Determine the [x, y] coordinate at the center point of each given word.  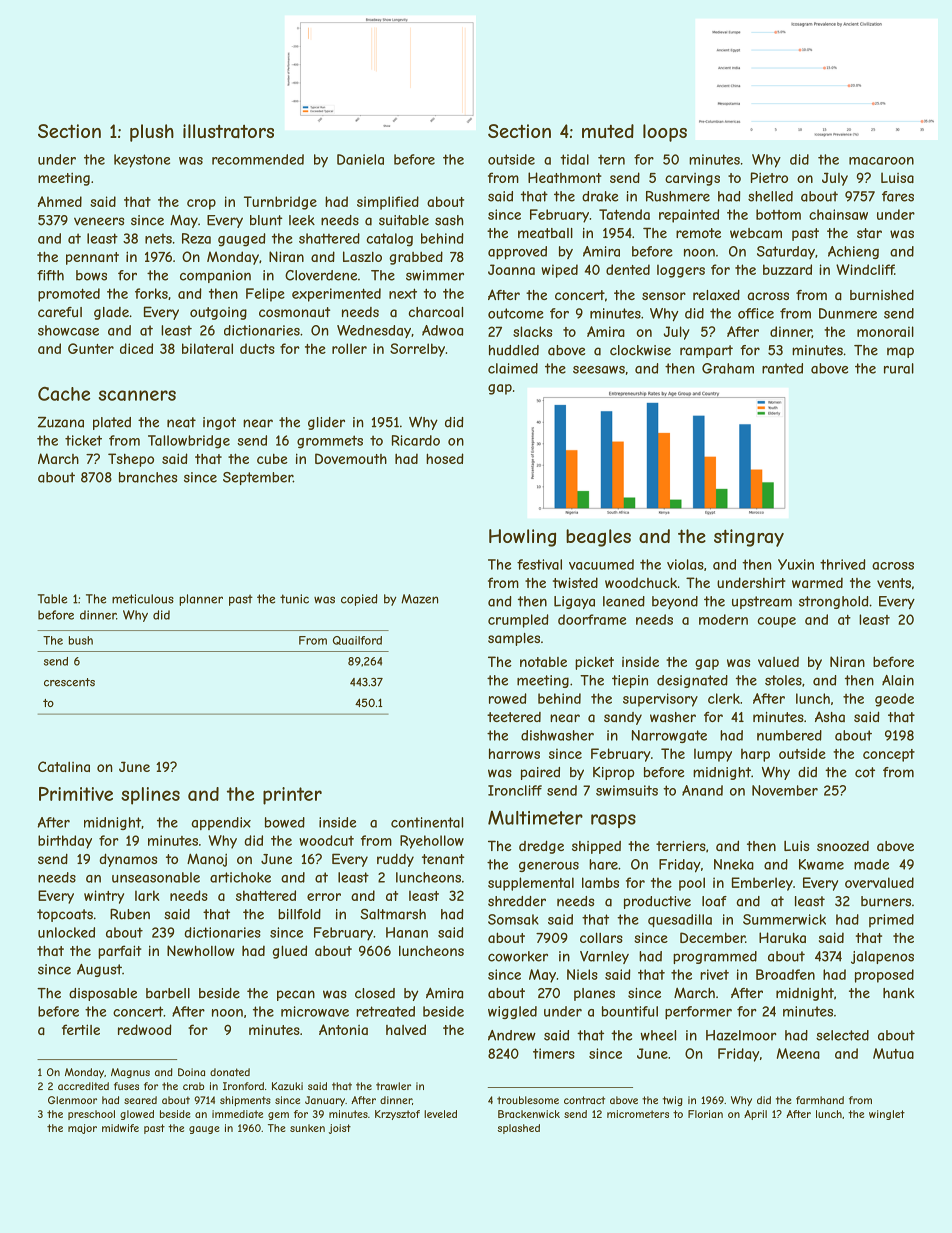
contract [584, 1100]
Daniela [360, 159]
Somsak [513, 919]
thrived [843, 564]
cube [272, 458]
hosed [445, 458]
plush [152, 133]
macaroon [881, 161]
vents [894, 583]
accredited [83, 1086]
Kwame [821, 864]
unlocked [66, 932]
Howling [522, 538]
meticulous [143, 599]
